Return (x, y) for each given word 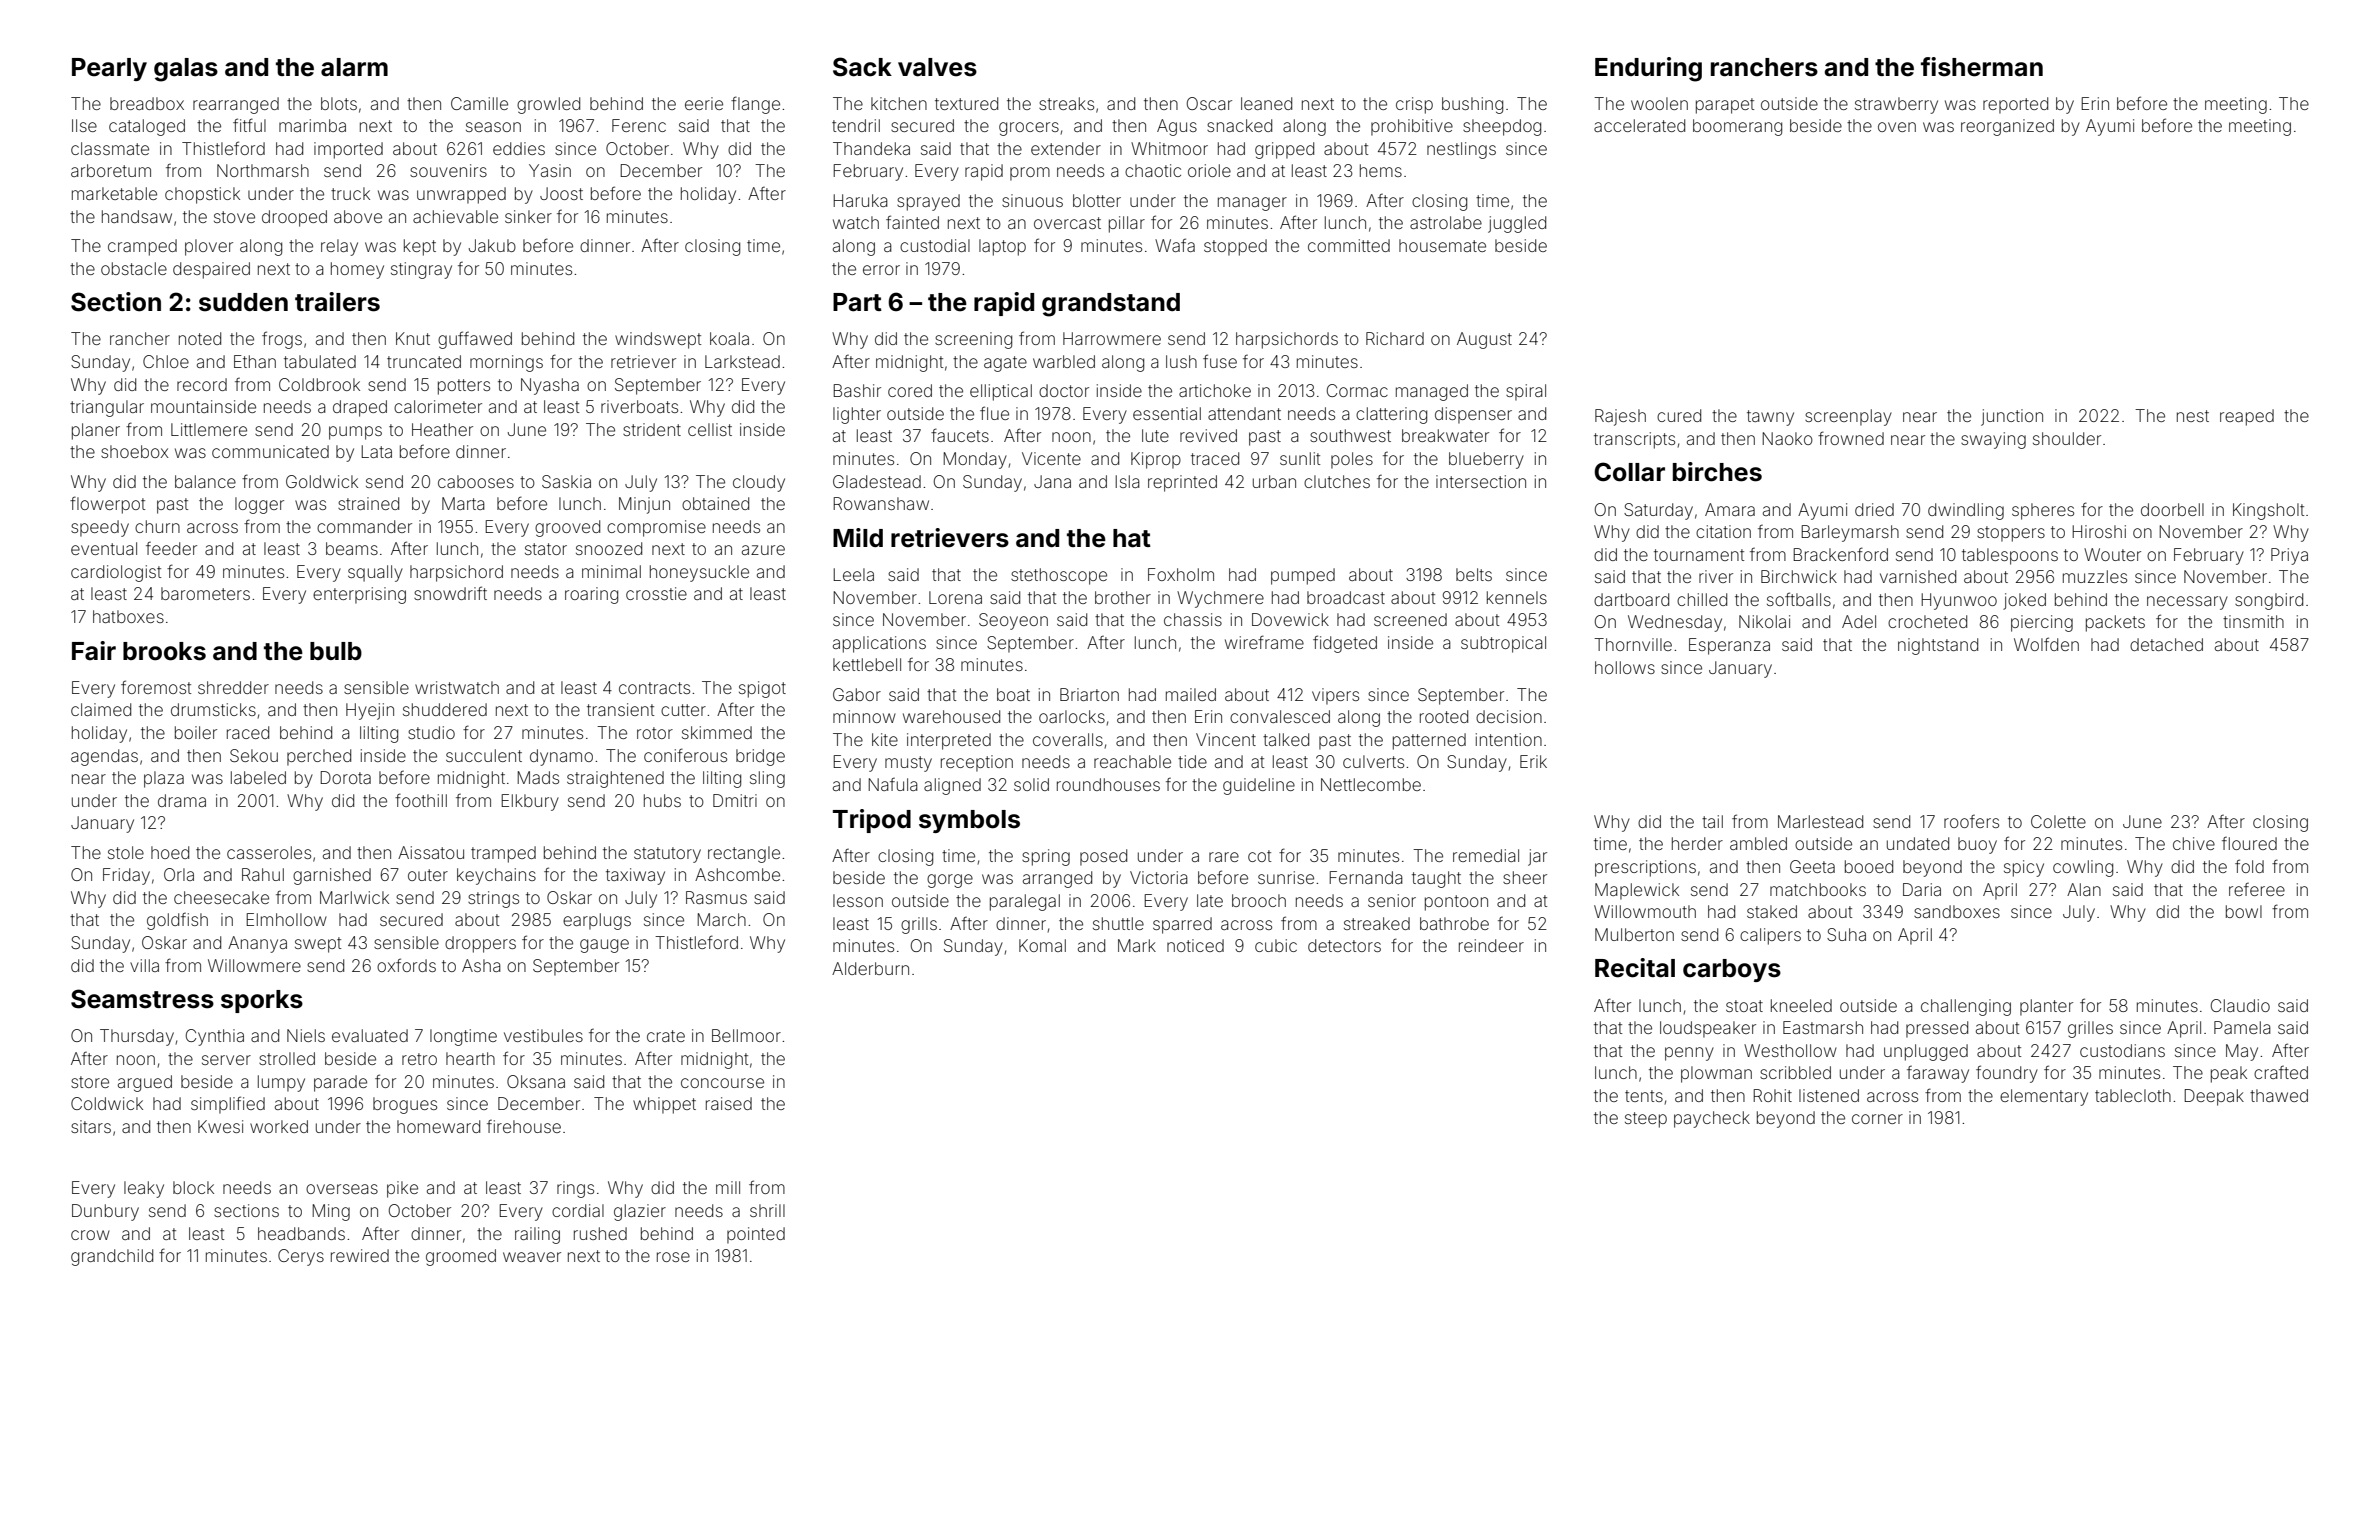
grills (919, 925)
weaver (532, 1257)
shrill (767, 1210)
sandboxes (1957, 911)
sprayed (928, 202)
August (1484, 340)
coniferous (685, 755)
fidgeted (1345, 644)
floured (2249, 843)
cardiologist (116, 573)
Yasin (550, 170)
